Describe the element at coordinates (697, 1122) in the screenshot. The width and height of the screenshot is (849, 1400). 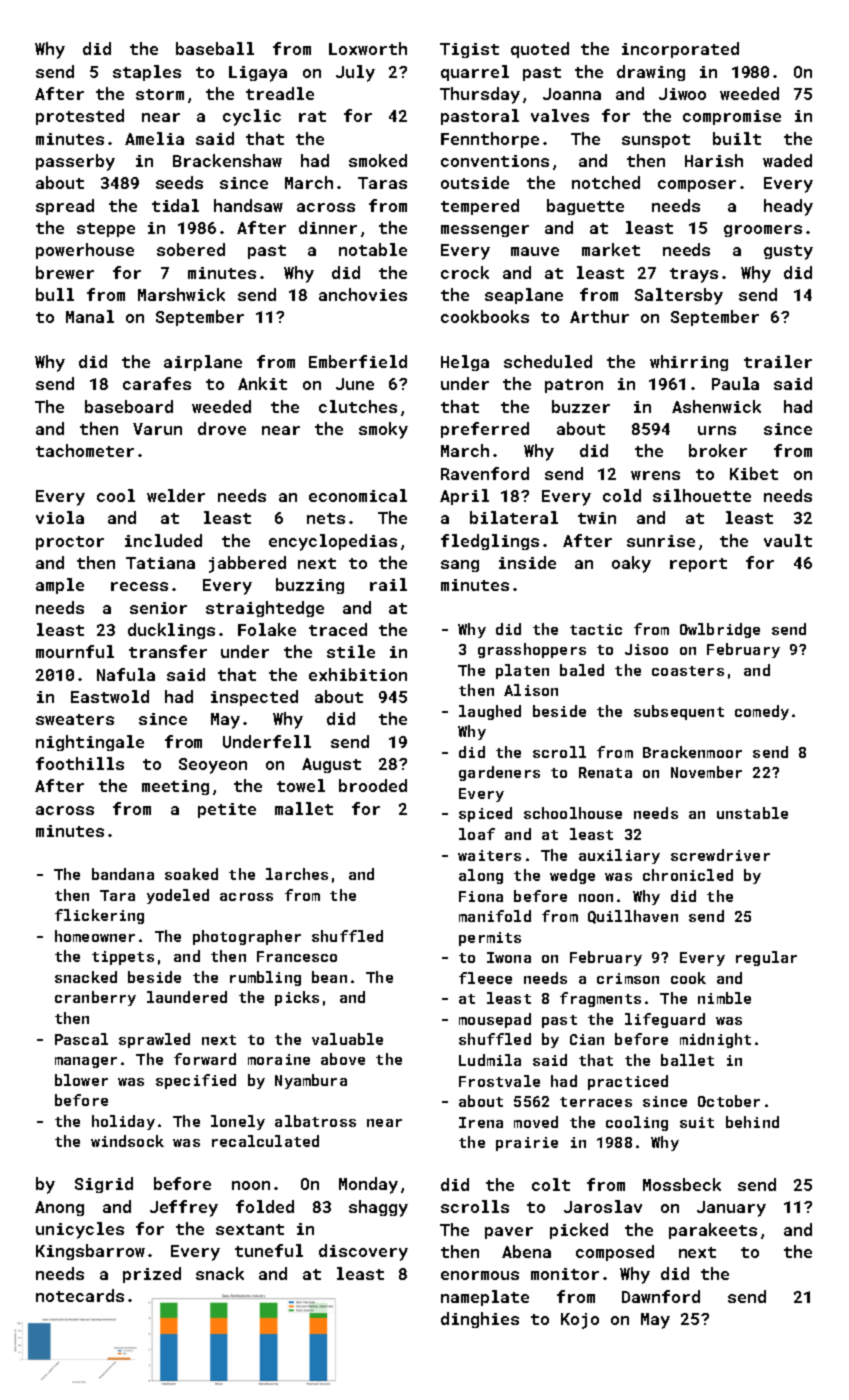
I see `suit` at that location.
